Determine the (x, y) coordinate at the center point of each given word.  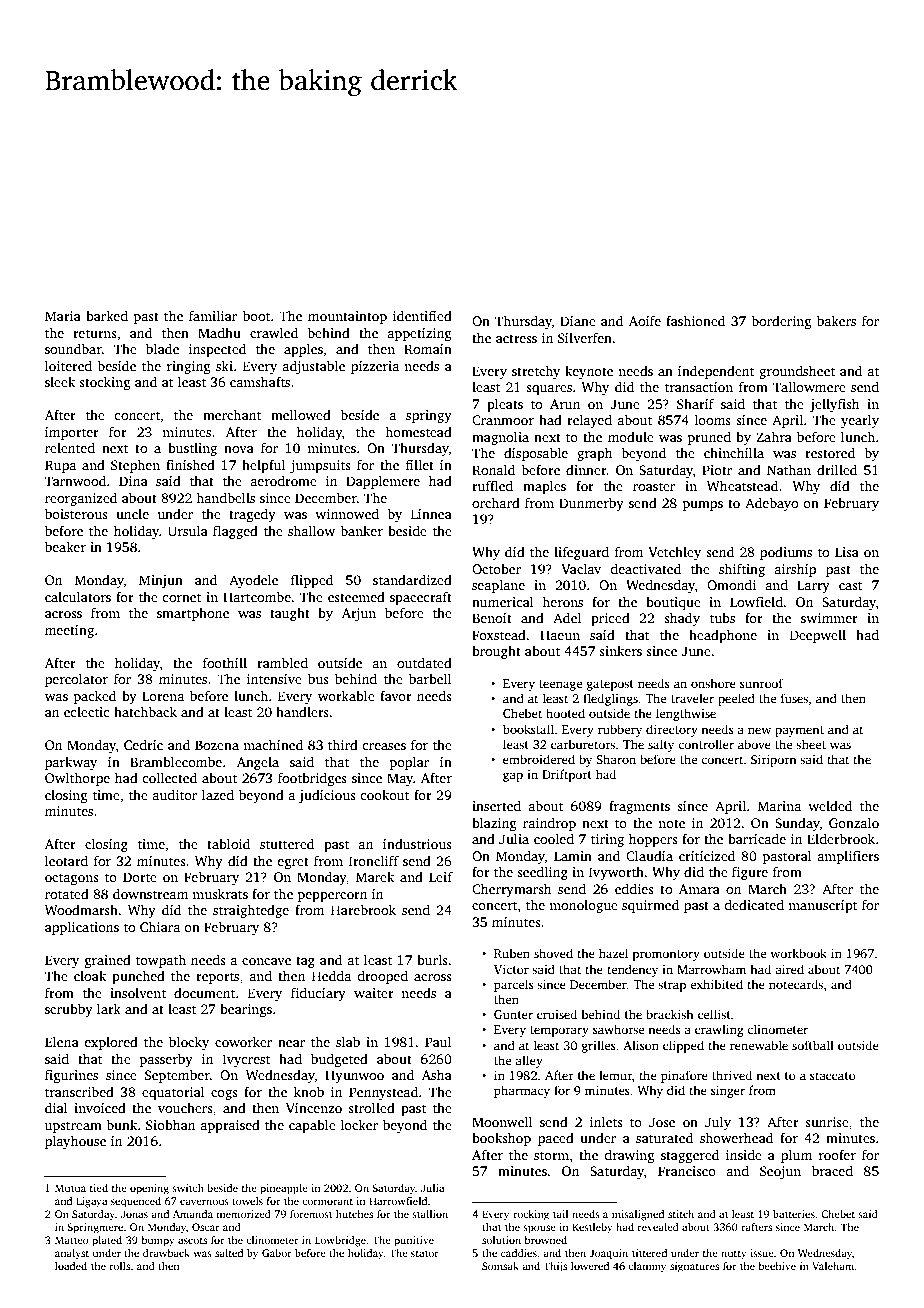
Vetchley (674, 553)
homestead (418, 431)
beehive (777, 1266)
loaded (71, 1266)
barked (107, 315)
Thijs (555, 1267)
